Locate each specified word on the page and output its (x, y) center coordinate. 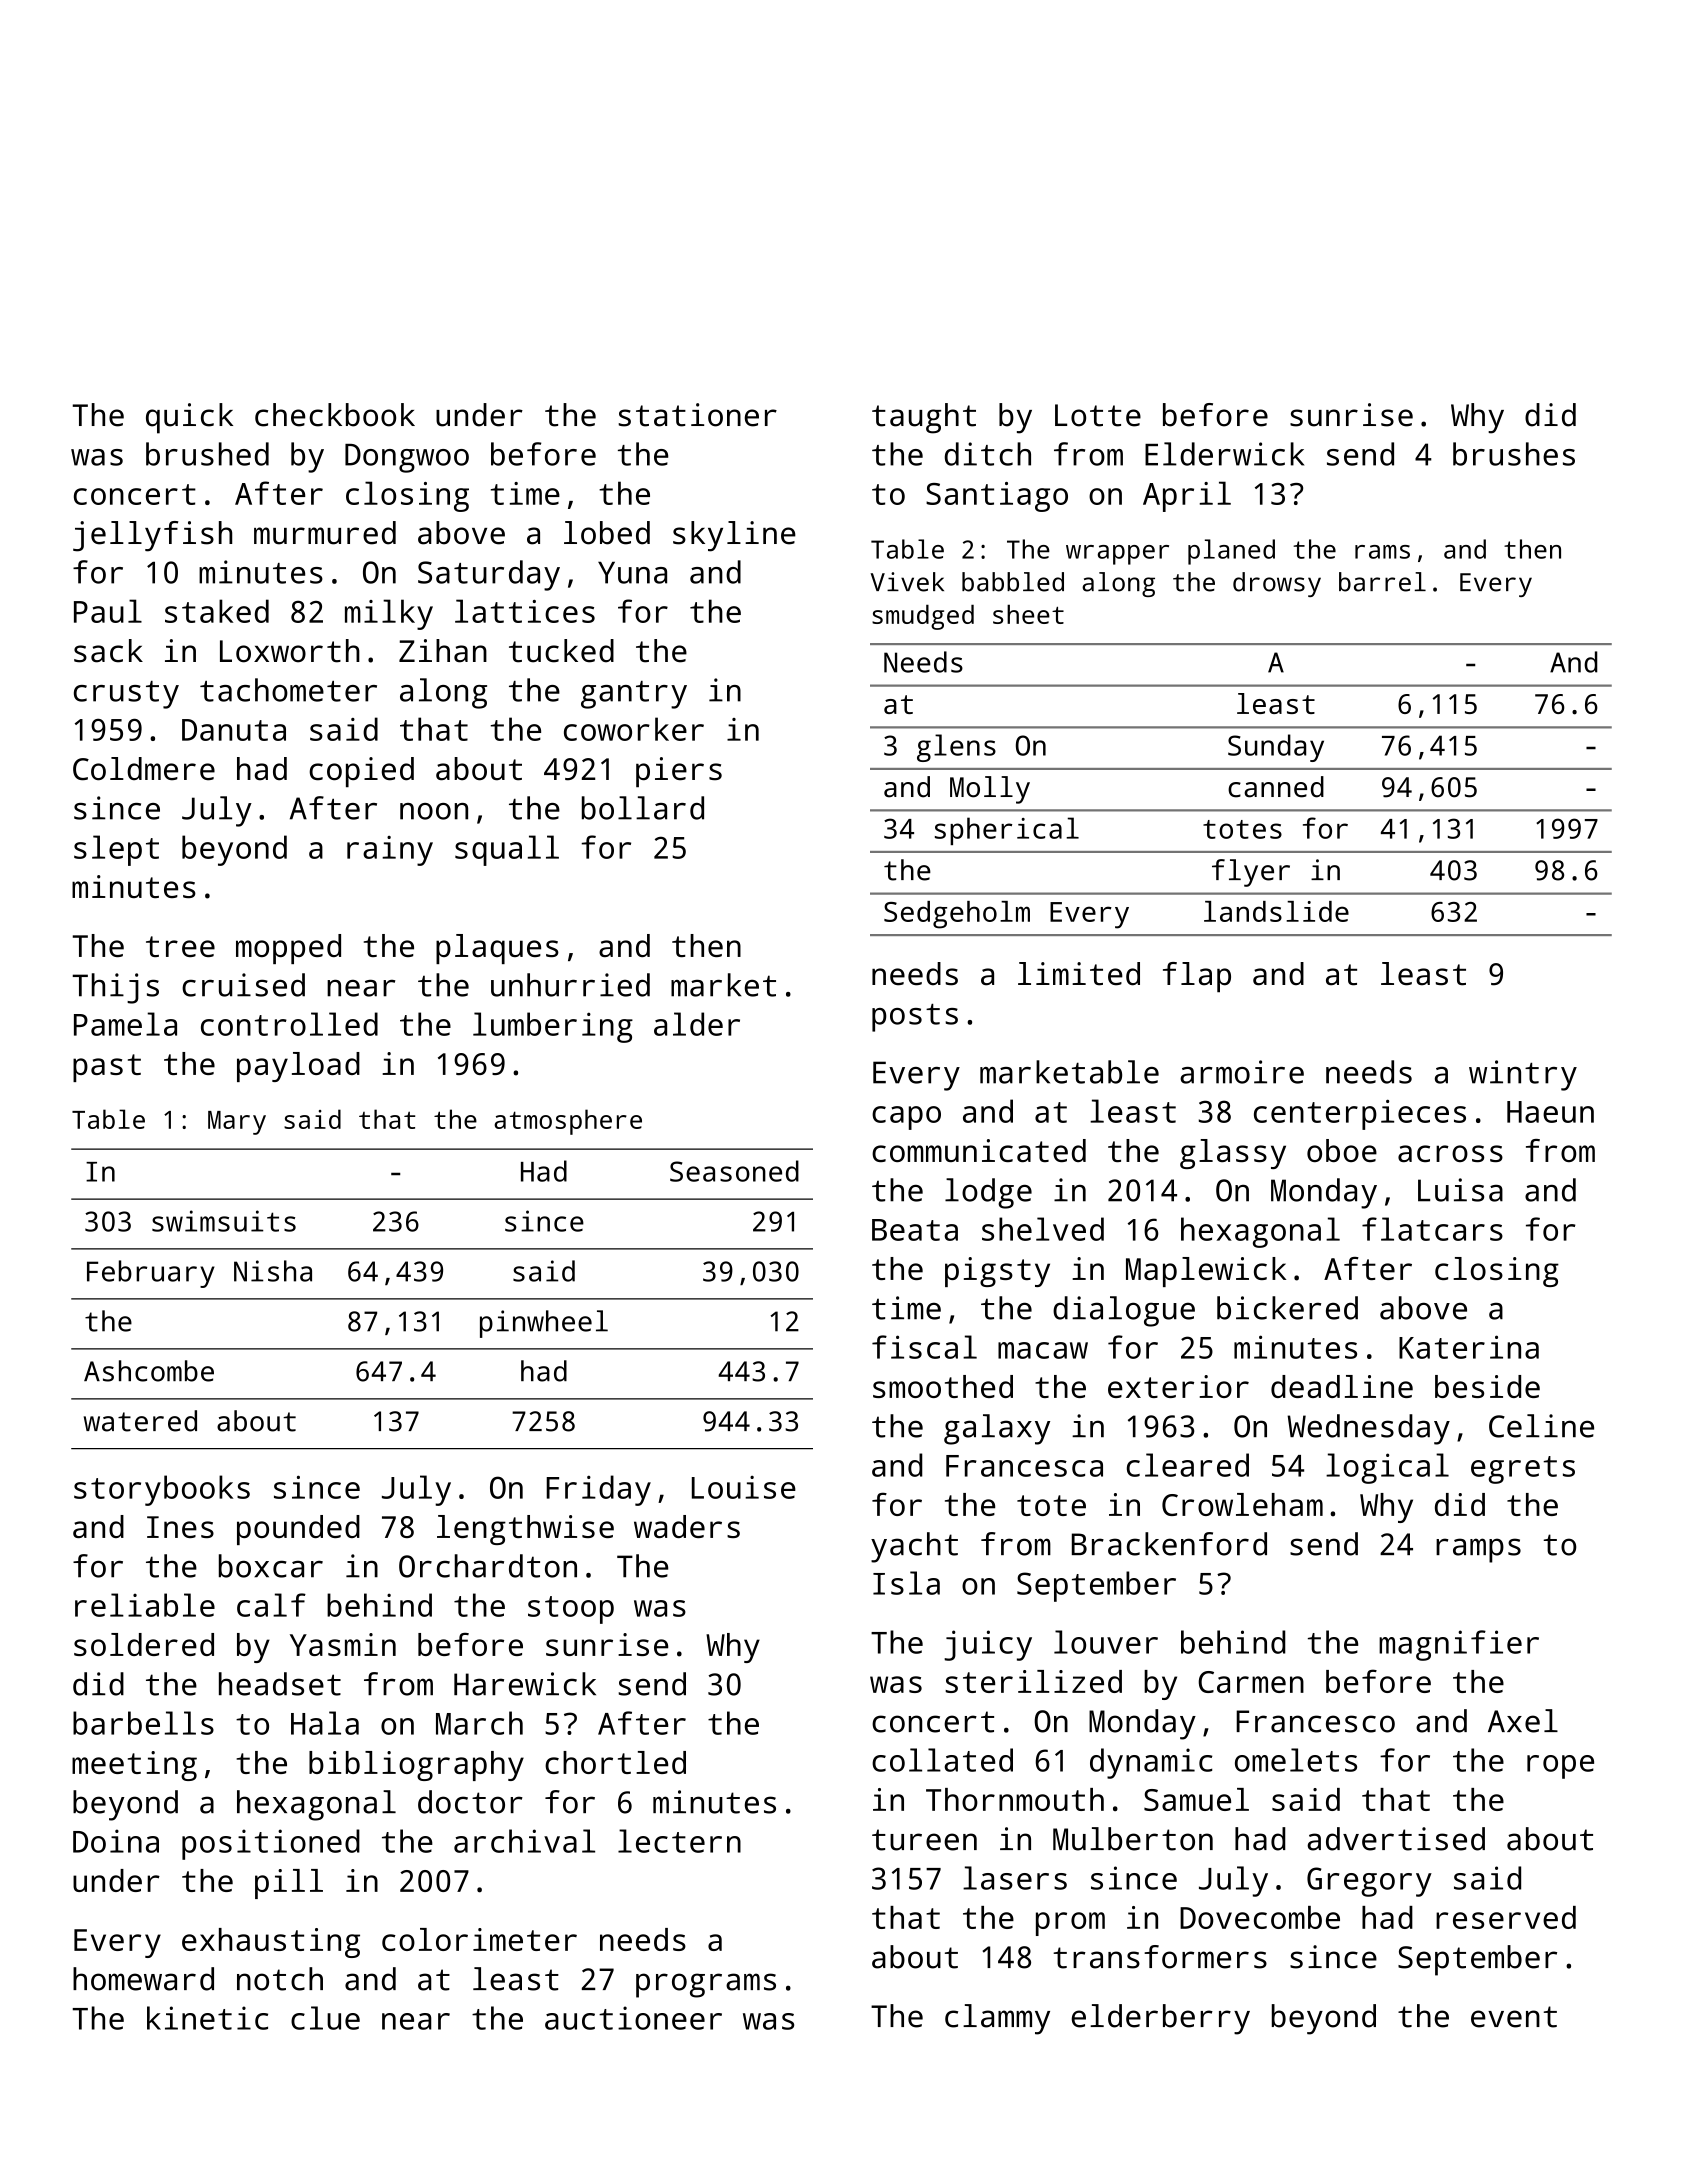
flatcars (1432, 1229)
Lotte (1098, 415)
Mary (237, 1123)
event (1514, 2017)
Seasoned (734, 1171)
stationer (697, 415)
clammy (997, 2019)
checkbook (335, 415)
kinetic (207, 2018)
